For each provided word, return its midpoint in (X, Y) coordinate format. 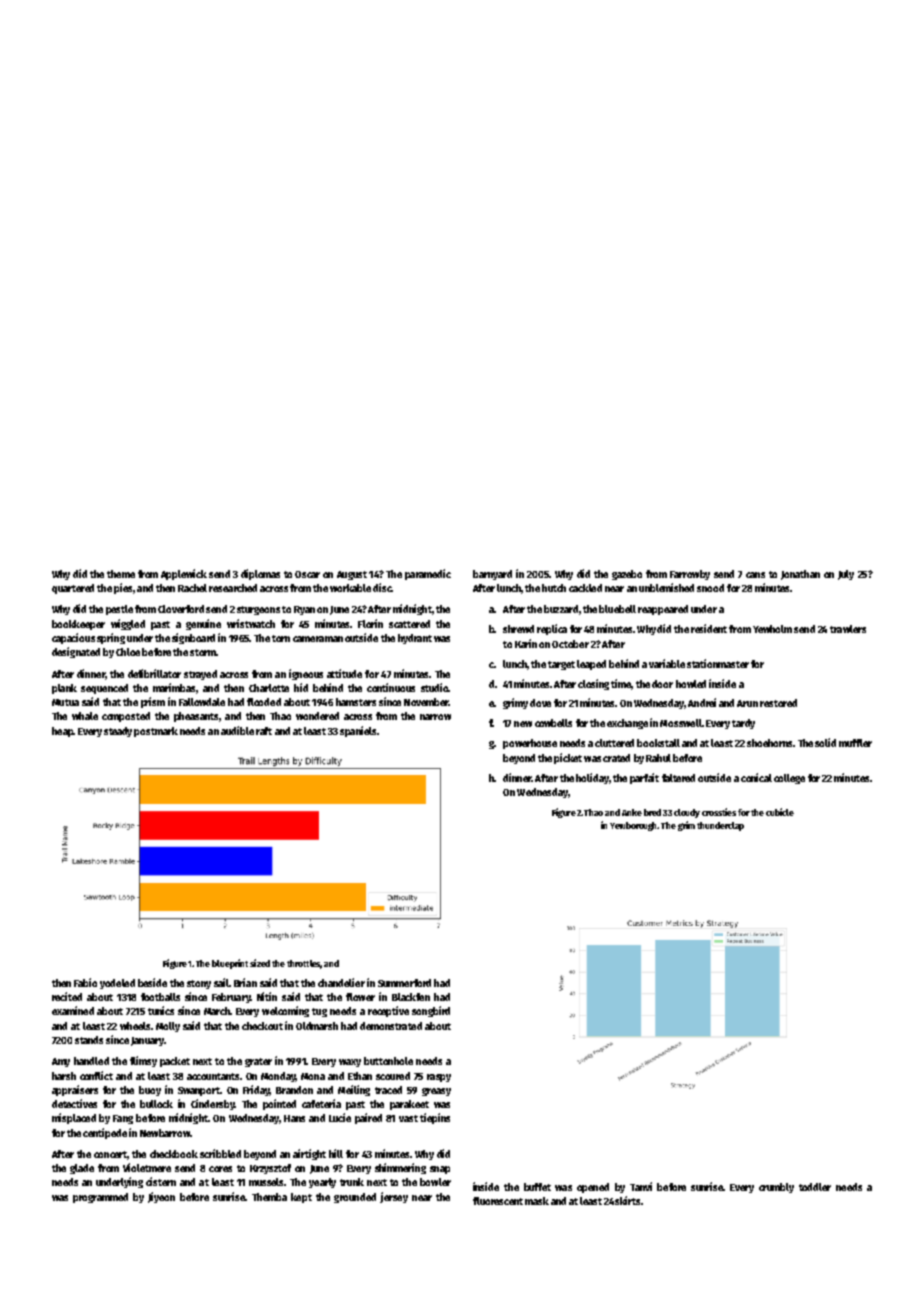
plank (64, 689)
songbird (431, 1011)
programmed (100, 1198)
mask (537, 1201)
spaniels (358, 731)
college (789, 779)
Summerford (404, 983)
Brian (245, 982)
